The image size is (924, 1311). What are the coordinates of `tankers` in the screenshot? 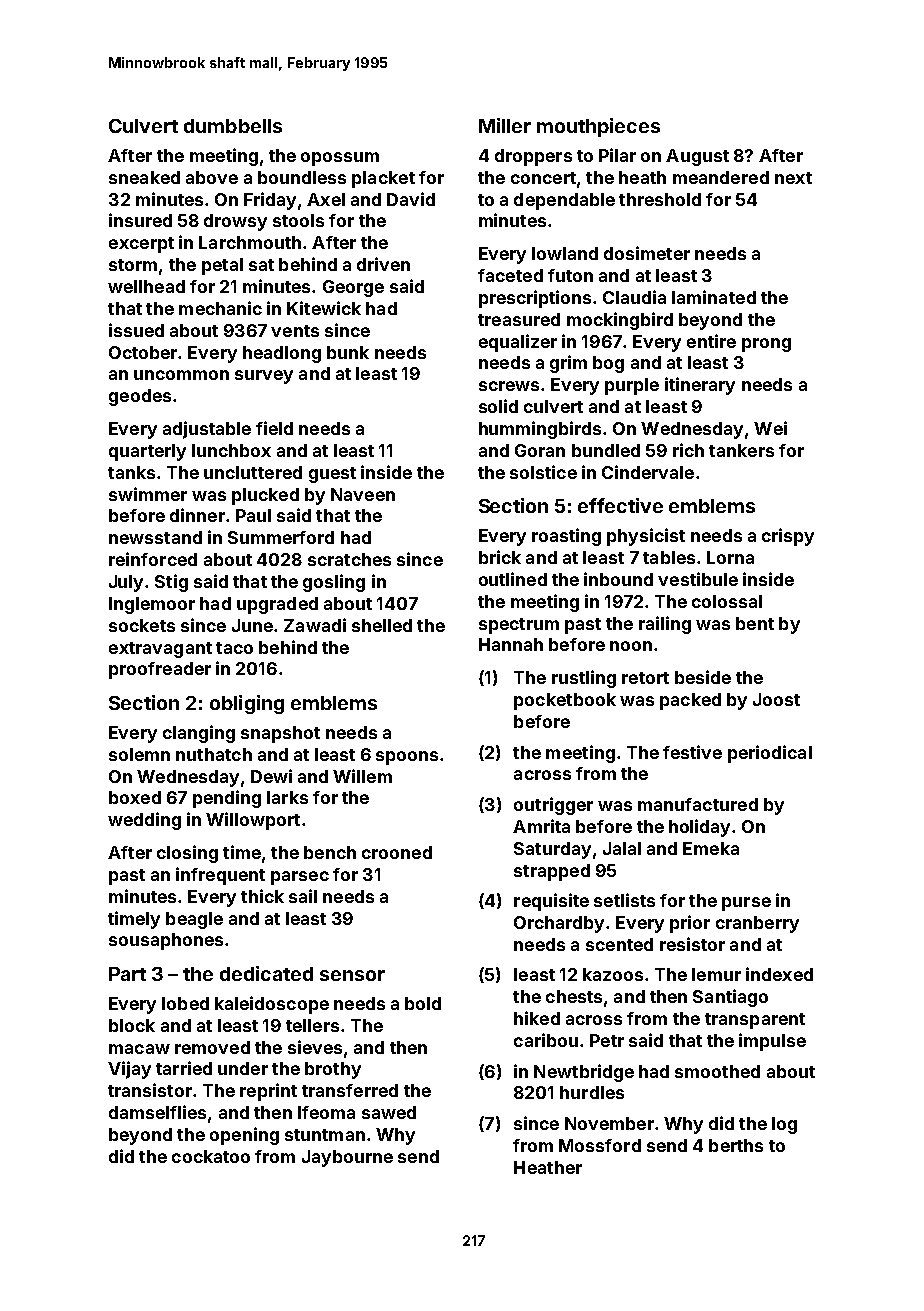 It's located at (741, 450).
